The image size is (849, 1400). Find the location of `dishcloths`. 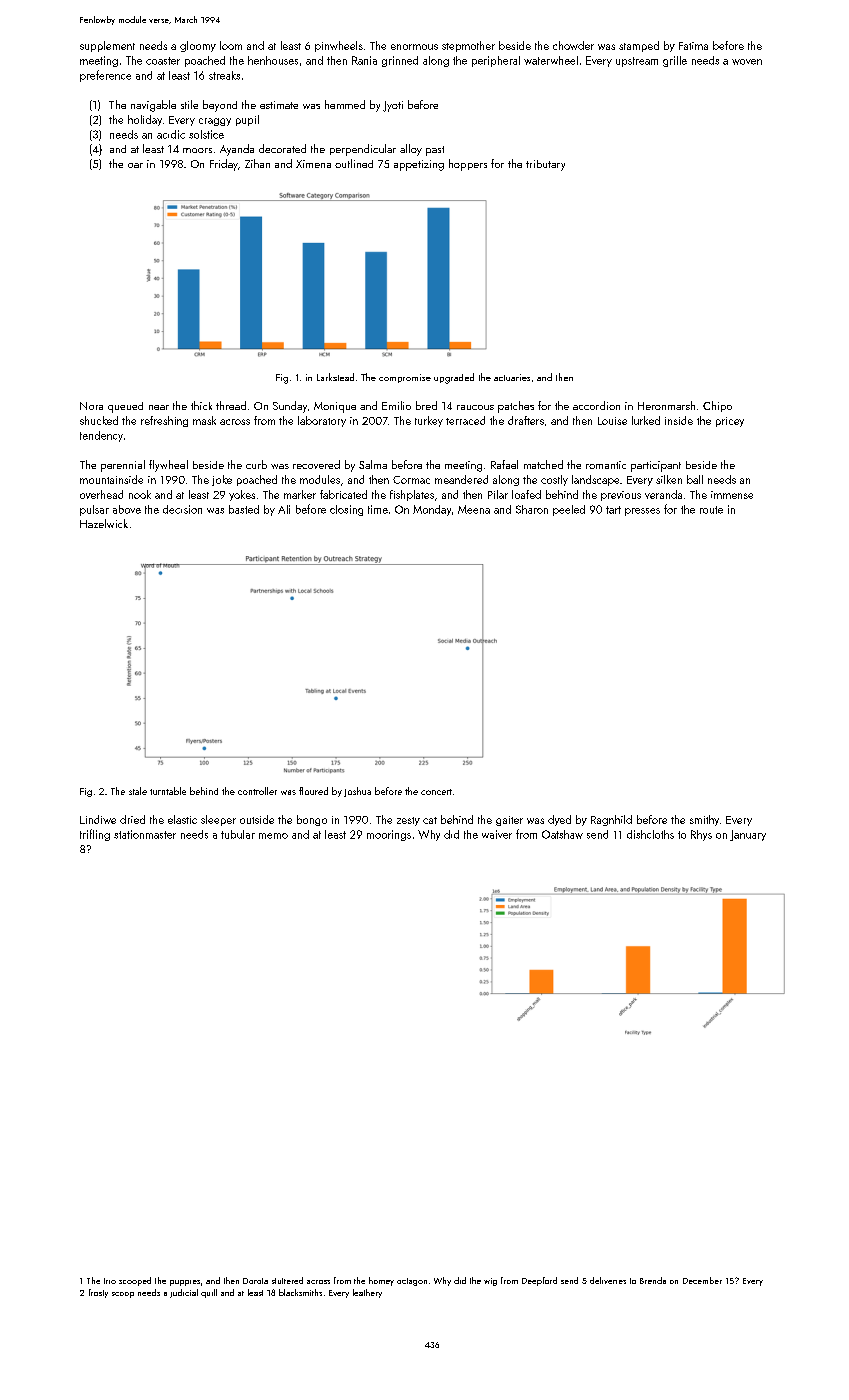

dishcloths is located at coordinates (650, 834).
